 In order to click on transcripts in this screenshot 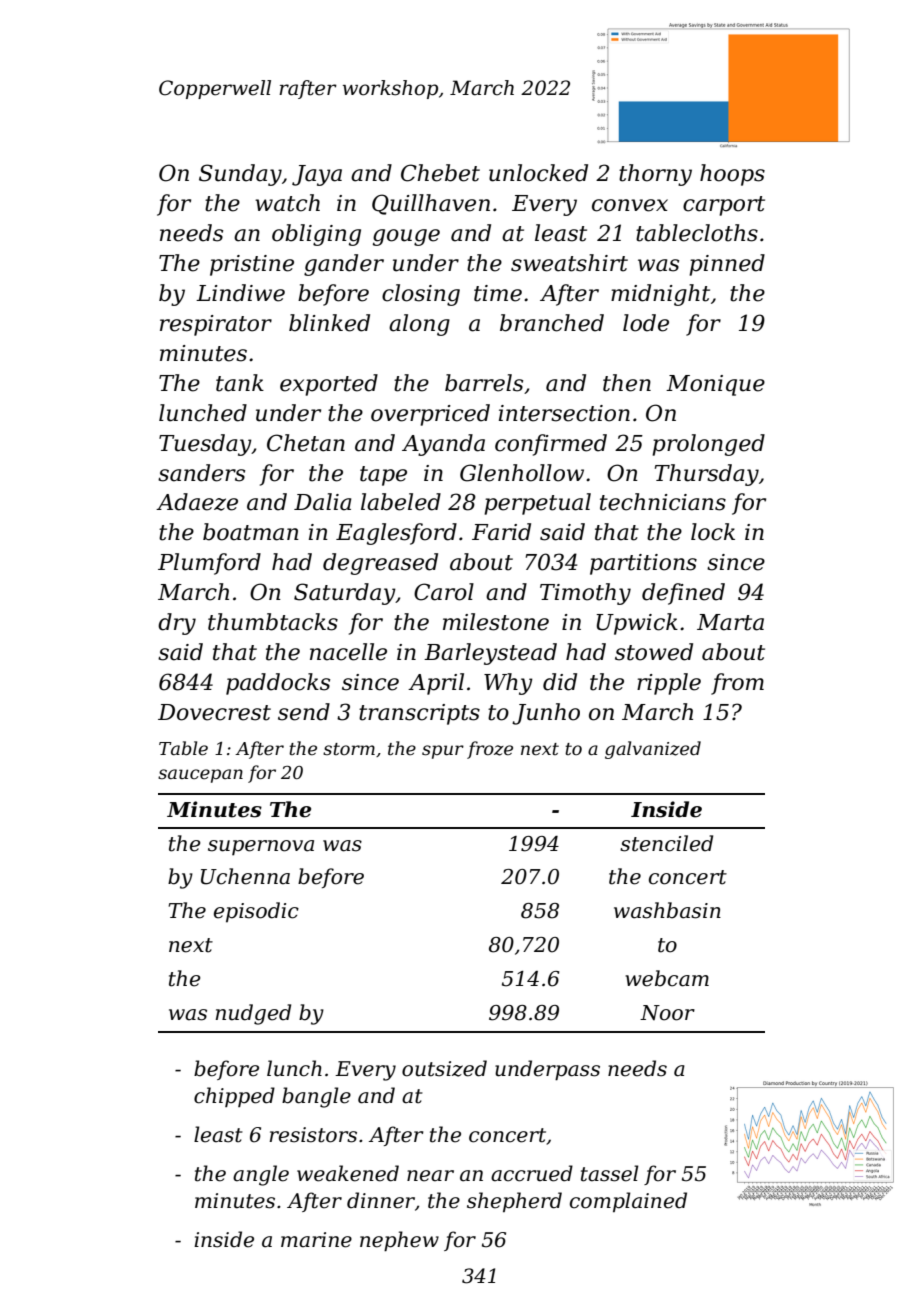, I will do `click(419, 714)`.
